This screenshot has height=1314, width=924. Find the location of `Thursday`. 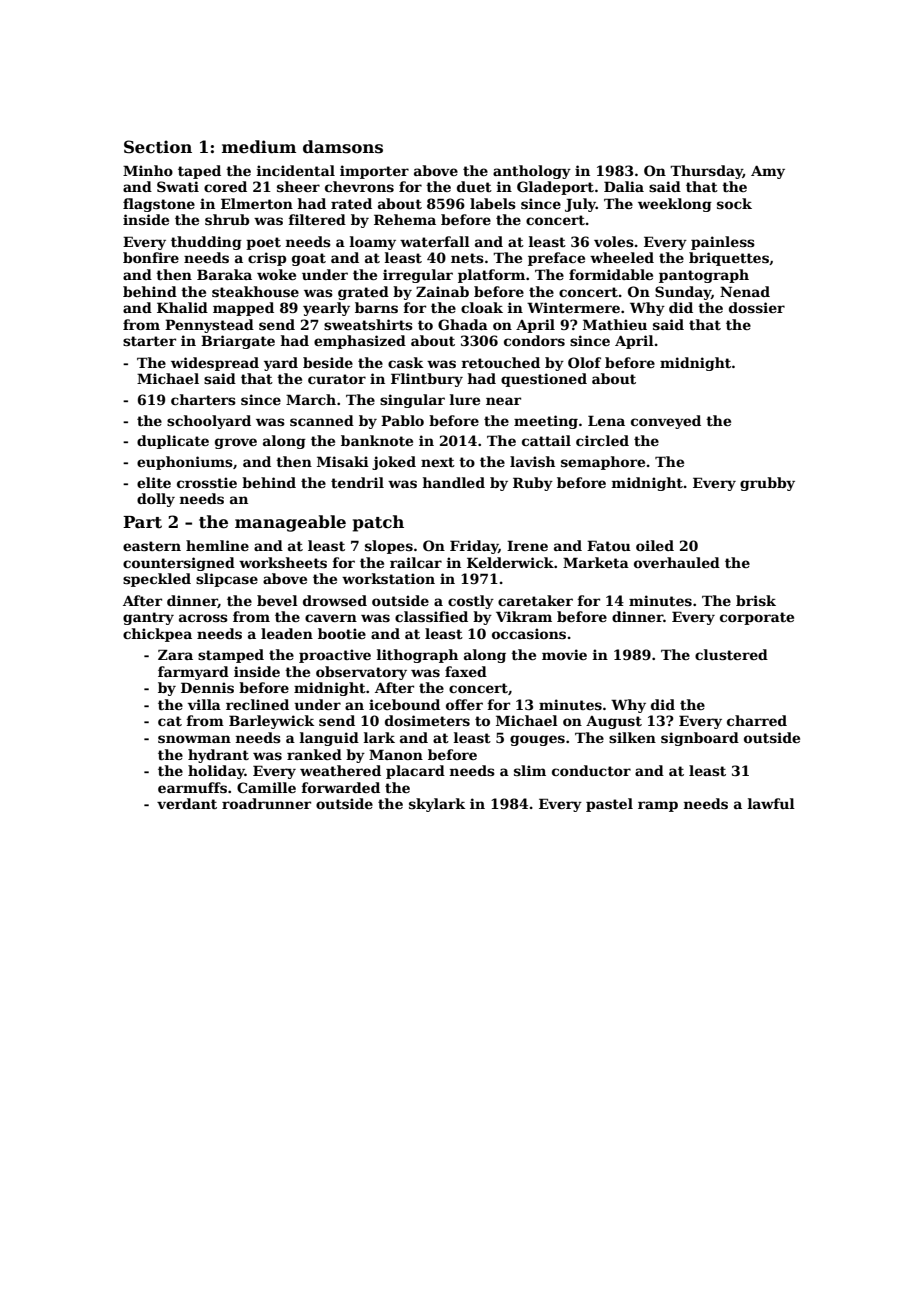

Thursday is located at coordinates (706, 172).
